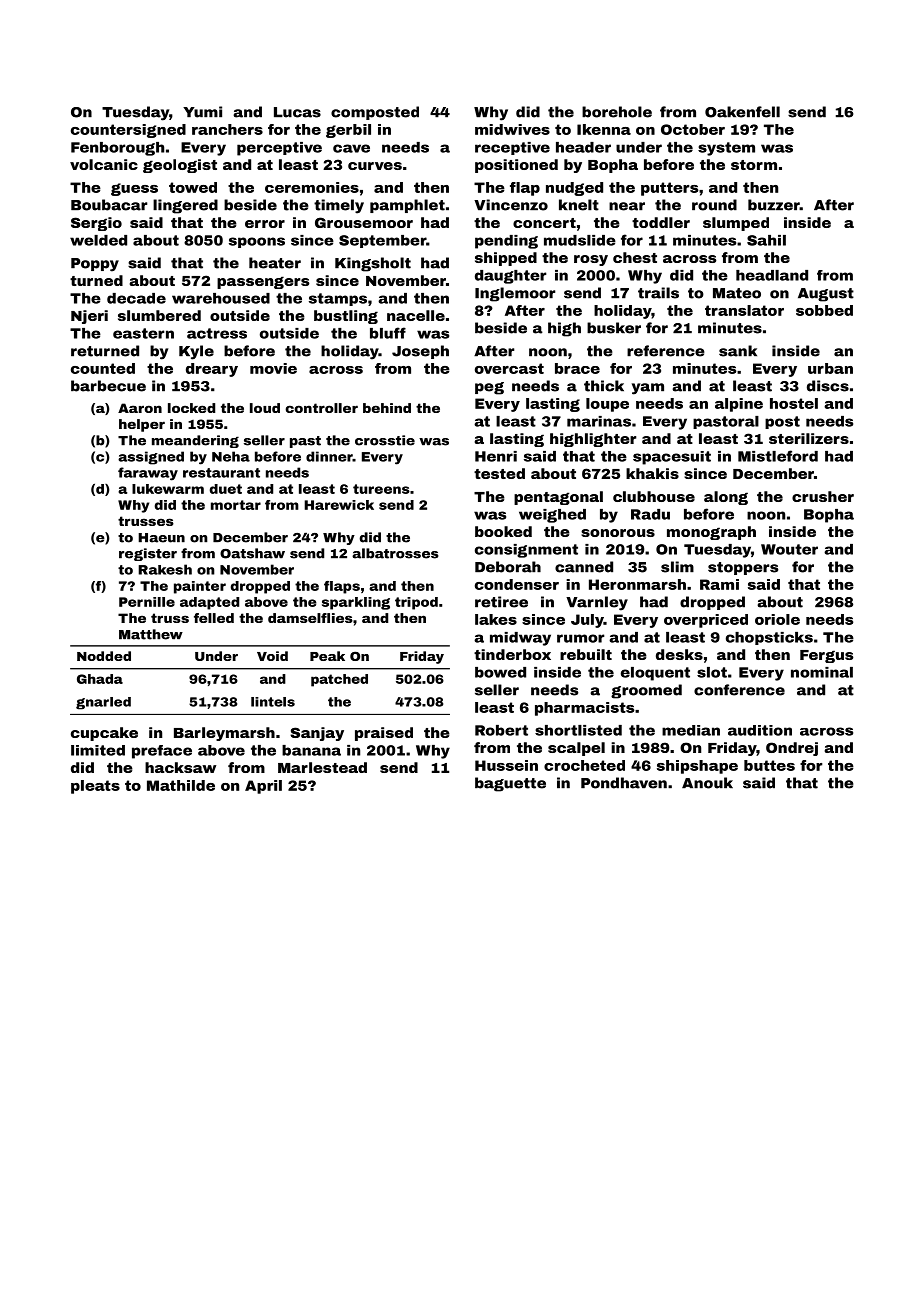  I want to click on Oakenfell, so click(742, 112).
